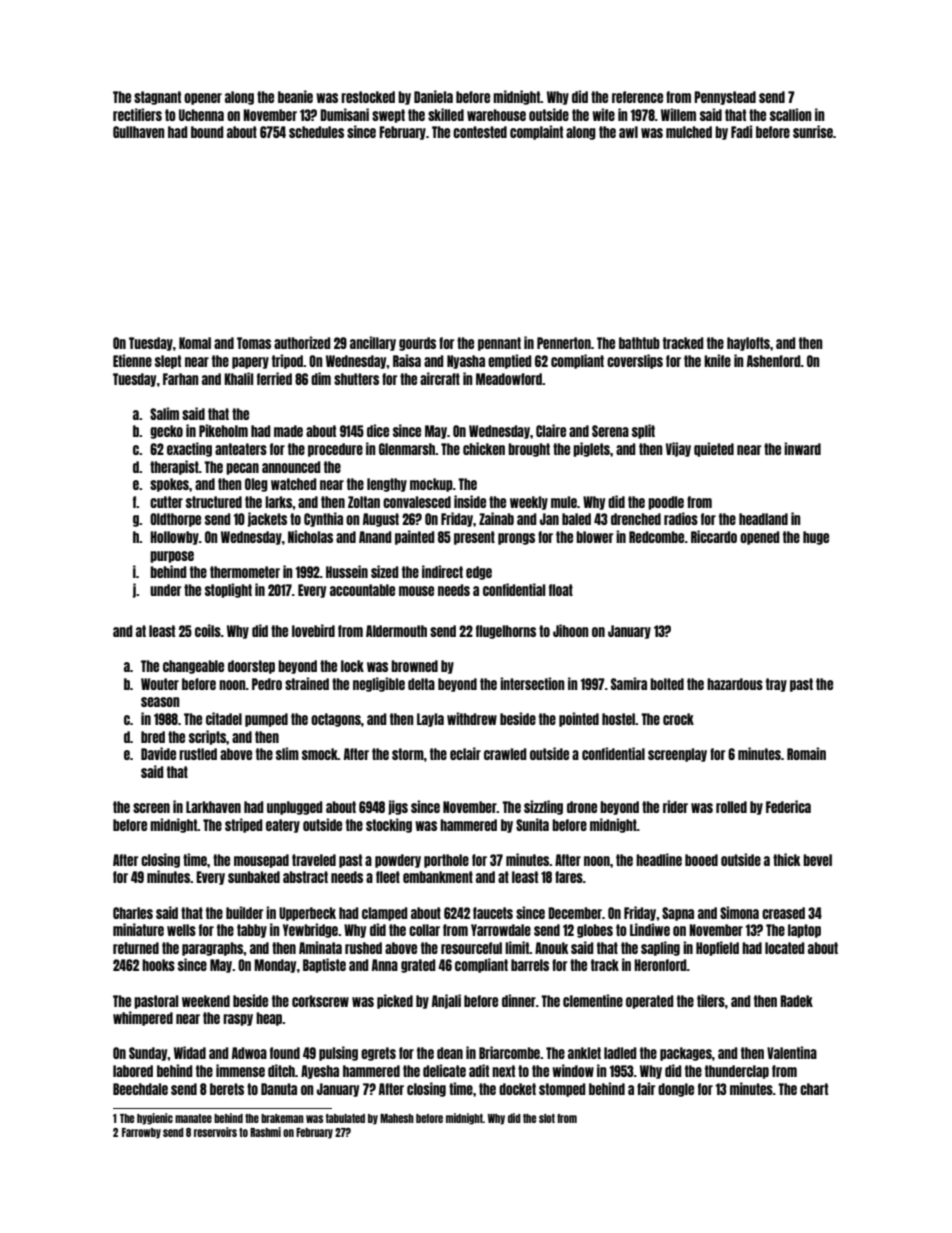 This page has height=1233, width=952. What do you see at coordinates (201, 115) in the page?
I see `Uchenna` at bounding box center [201, 115].
